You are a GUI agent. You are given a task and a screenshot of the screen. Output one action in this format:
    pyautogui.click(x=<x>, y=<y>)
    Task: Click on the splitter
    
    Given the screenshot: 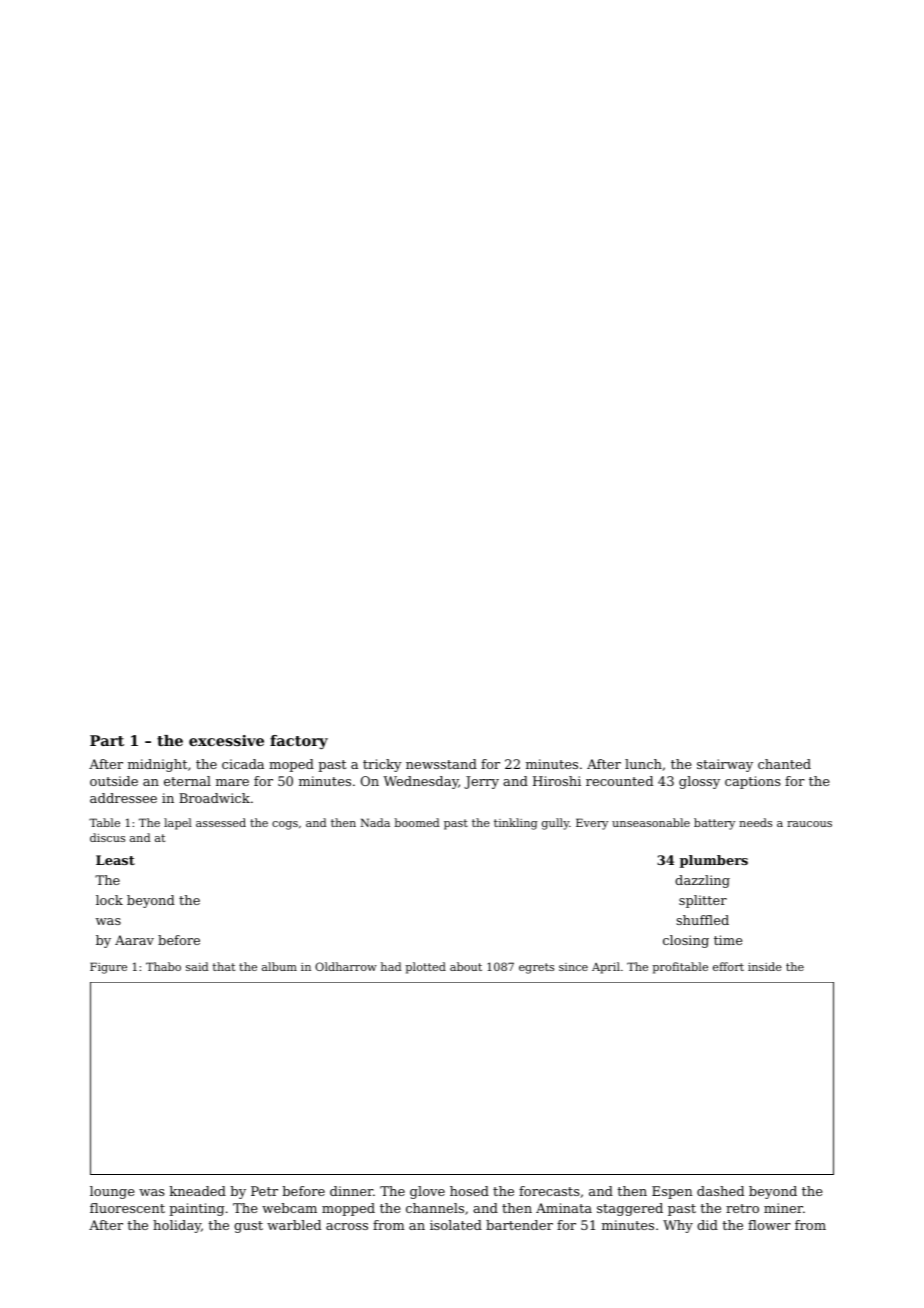 What is the action you would take?
    pyautogui.click(x=703, y=901)
